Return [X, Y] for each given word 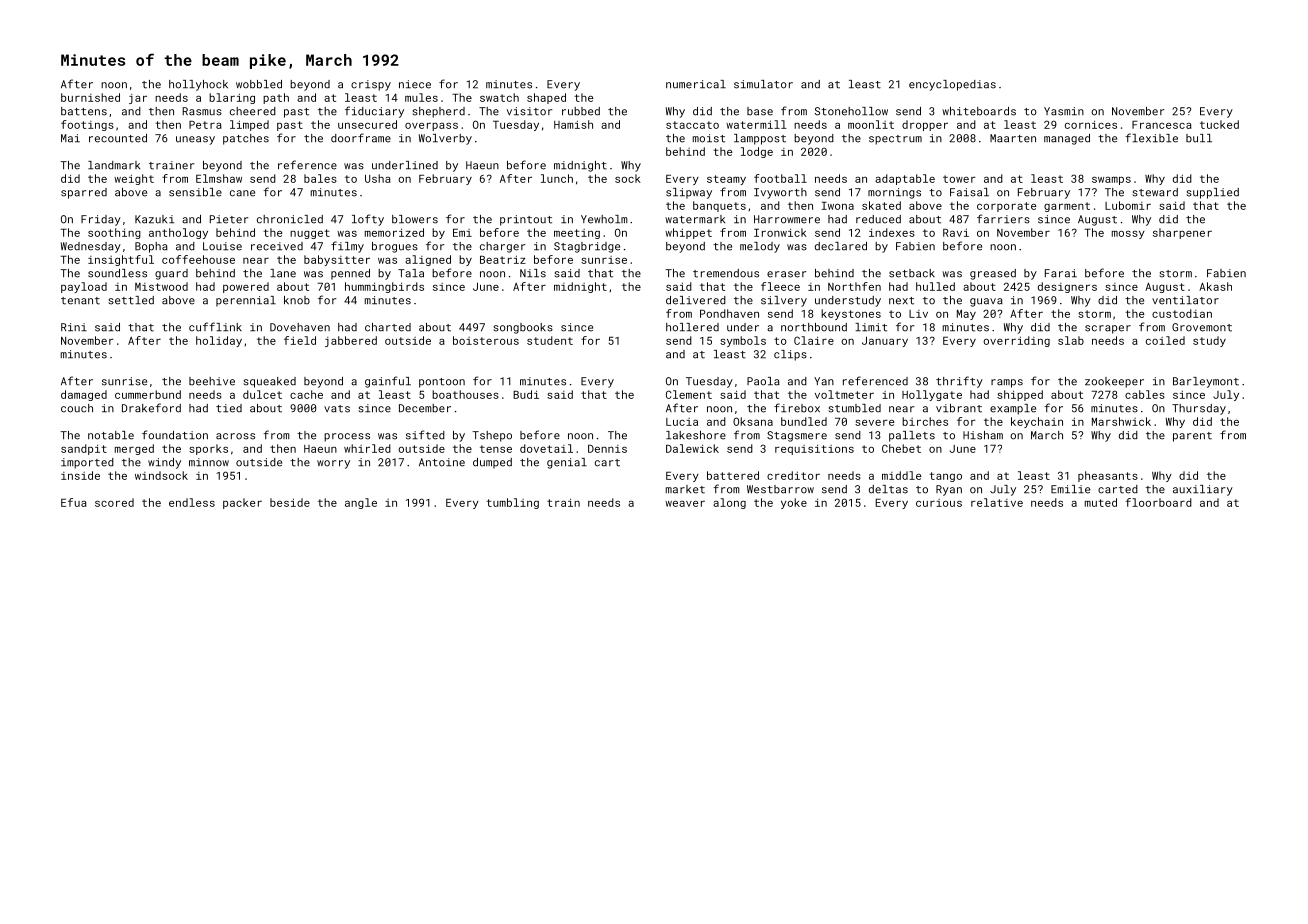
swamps [1111, 180]
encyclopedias [952, 85]
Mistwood [161, 286]
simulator [763, 84]
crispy [371, 85]
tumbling [512, 503]
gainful [388, 382]
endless [192, 502]
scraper [1108, 329]
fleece [780, 286]
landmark [114, 165]
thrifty [959, 382]
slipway [689, 193]
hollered [692, 327]
